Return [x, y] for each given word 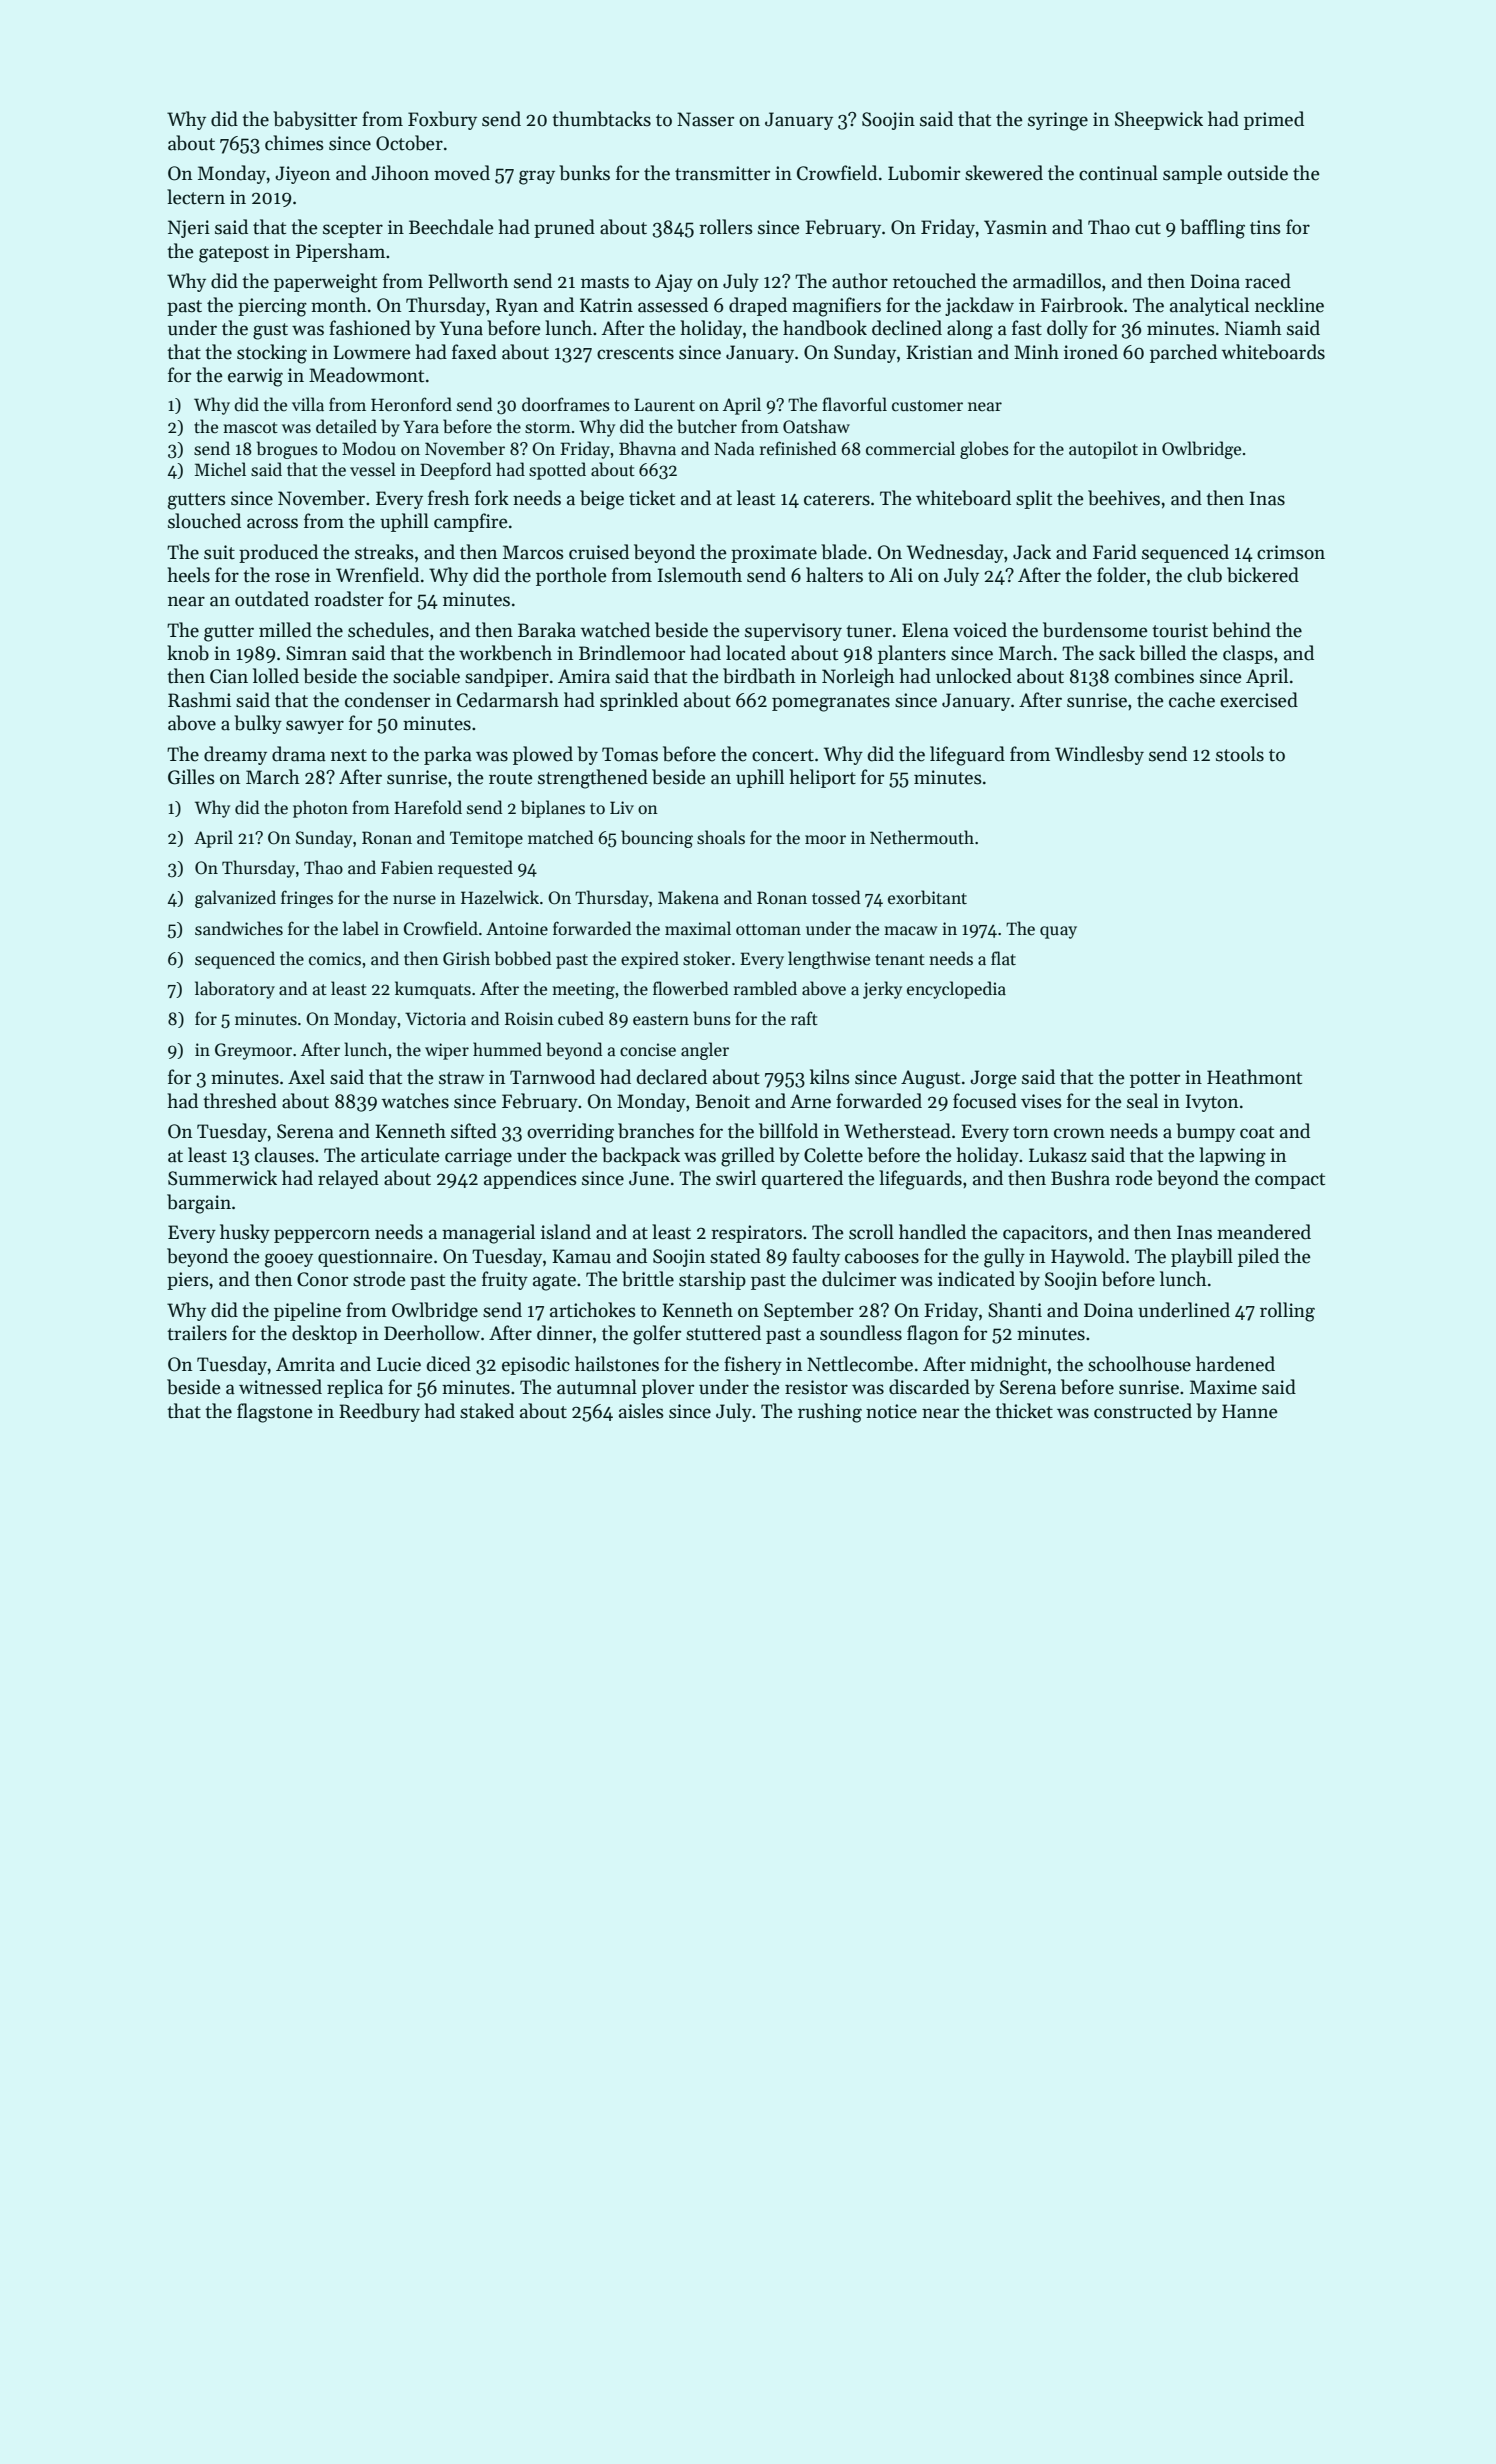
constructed [1143, 1411]
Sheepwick [1159, 120]
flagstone [275, 1413]
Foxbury [442, 120]
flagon [933, 1335]
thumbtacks [601, 119]
